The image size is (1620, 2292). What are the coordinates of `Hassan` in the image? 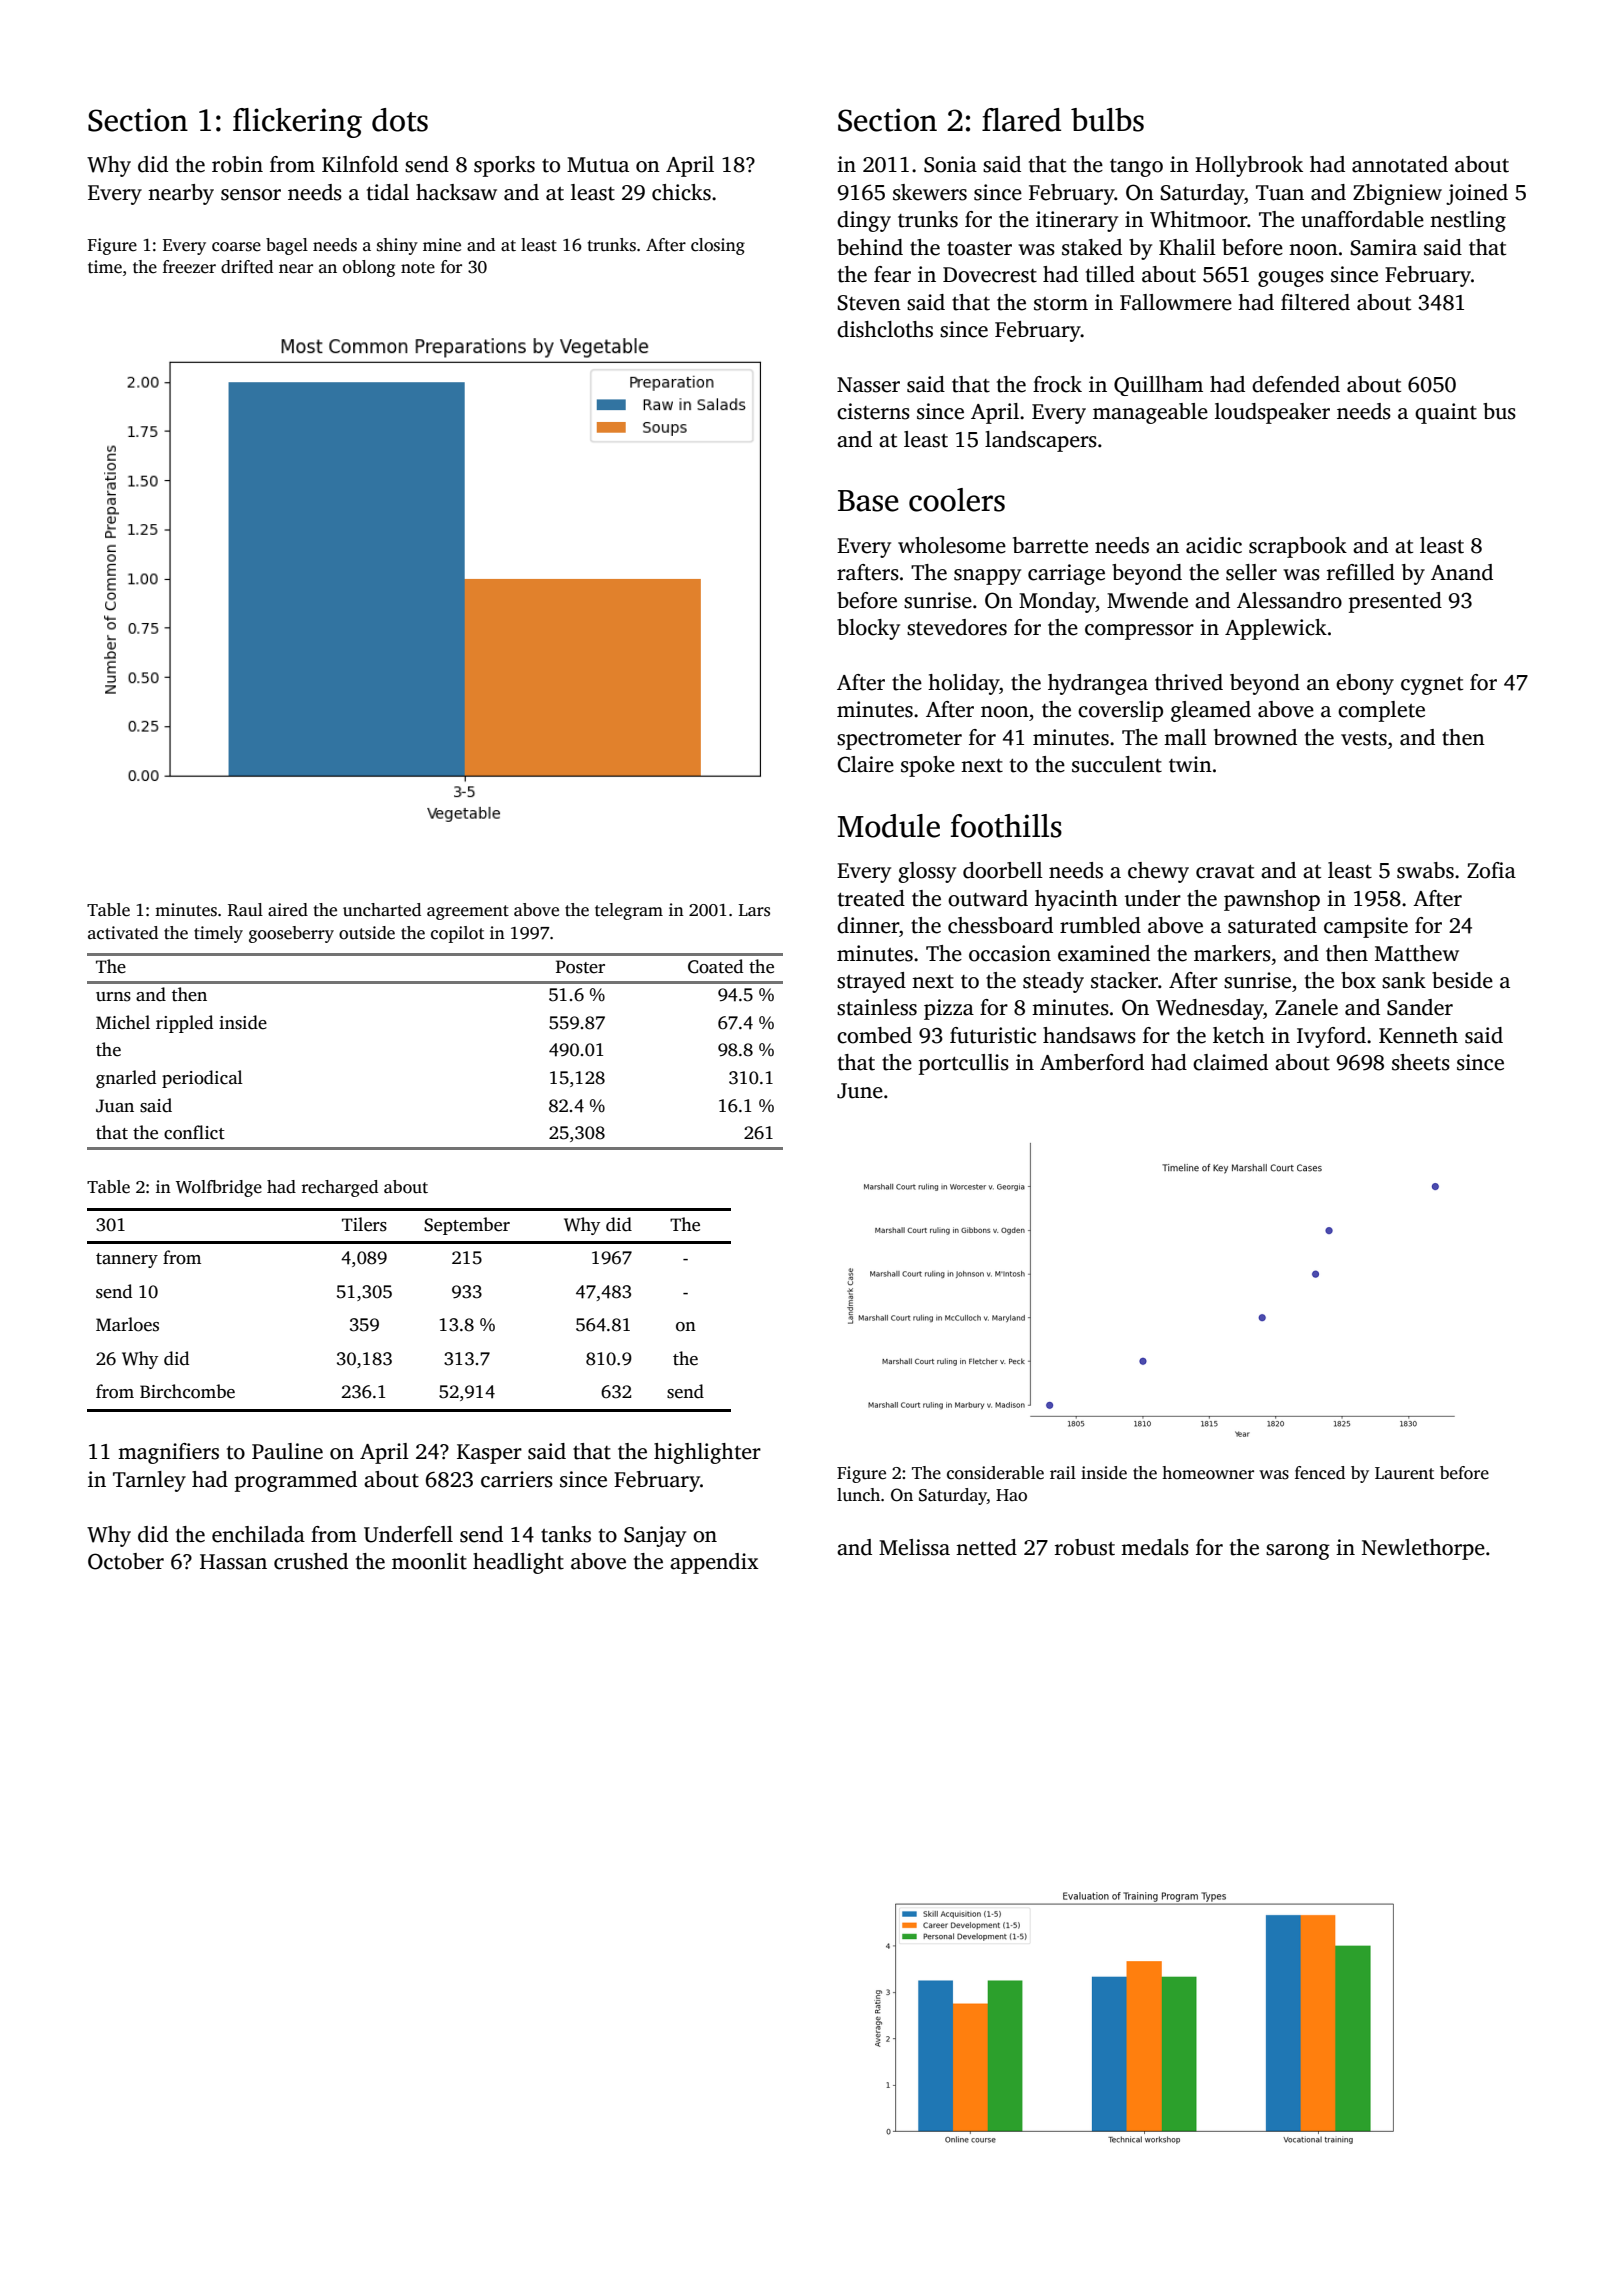 It's located at (233, 1562).
